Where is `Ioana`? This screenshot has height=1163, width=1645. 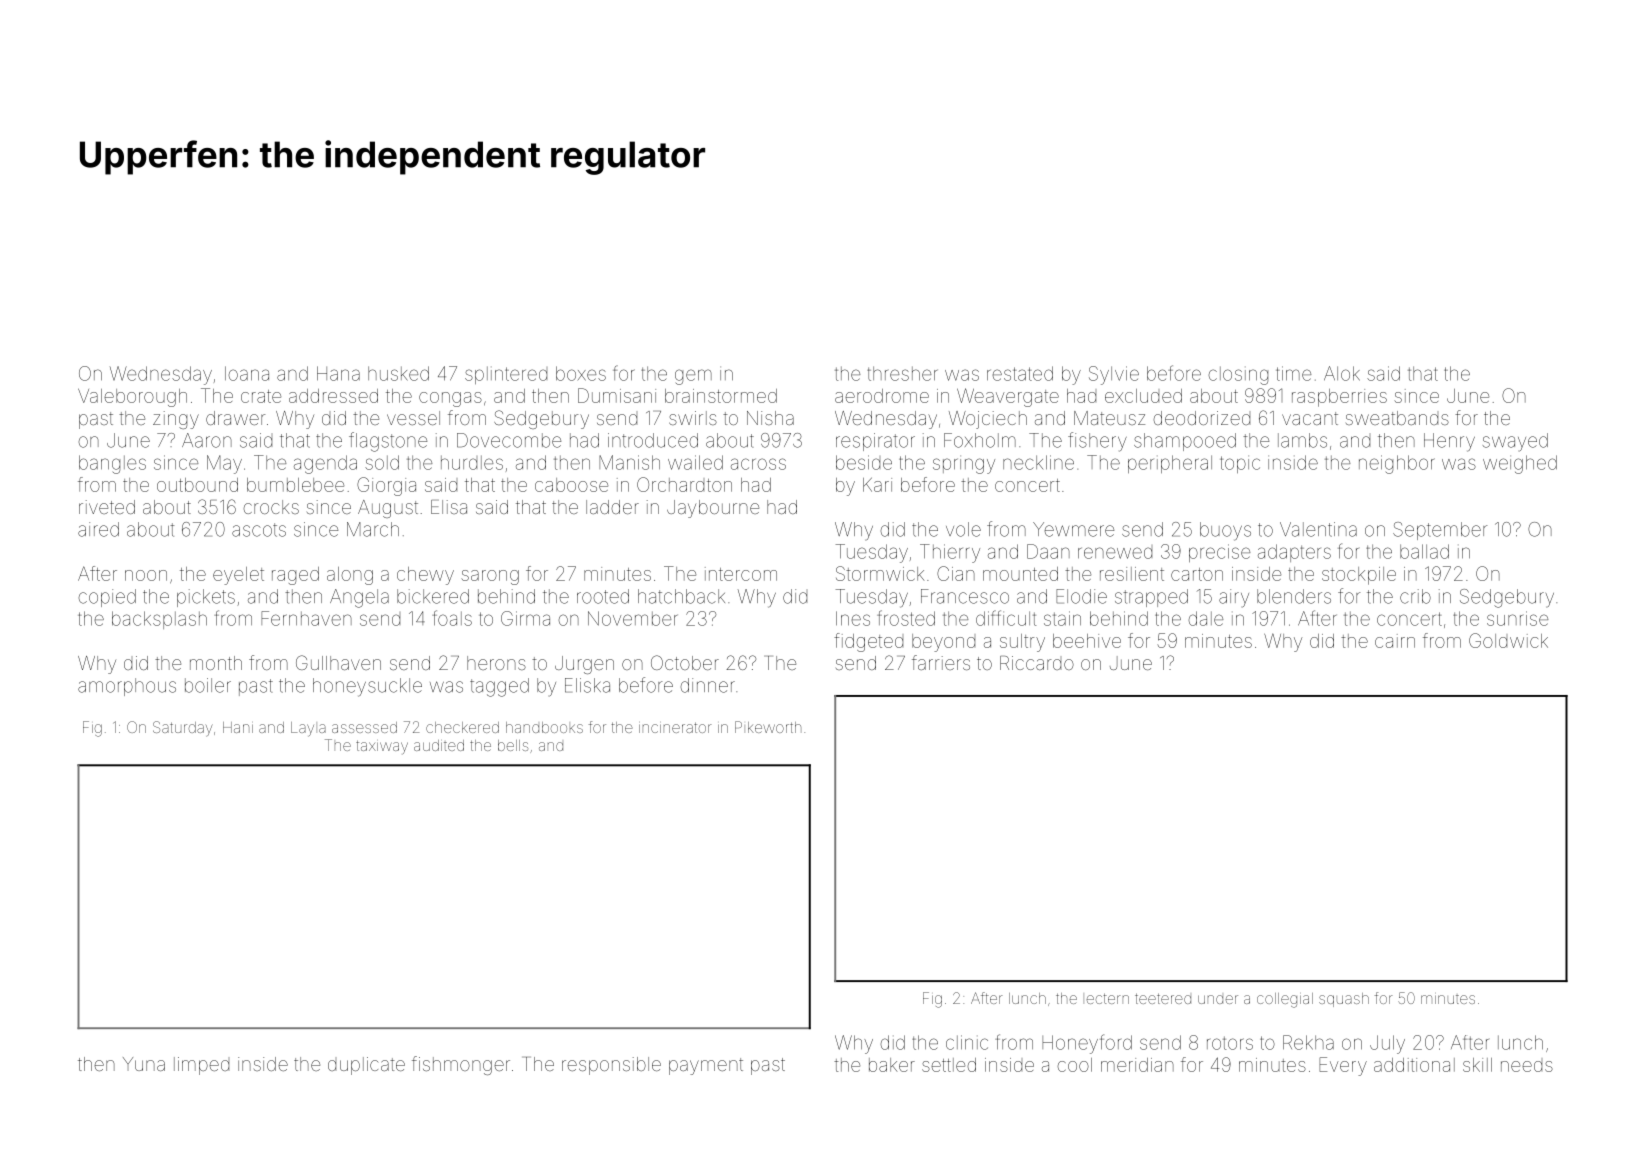
Ioana is located at coordinates (247, 373).
